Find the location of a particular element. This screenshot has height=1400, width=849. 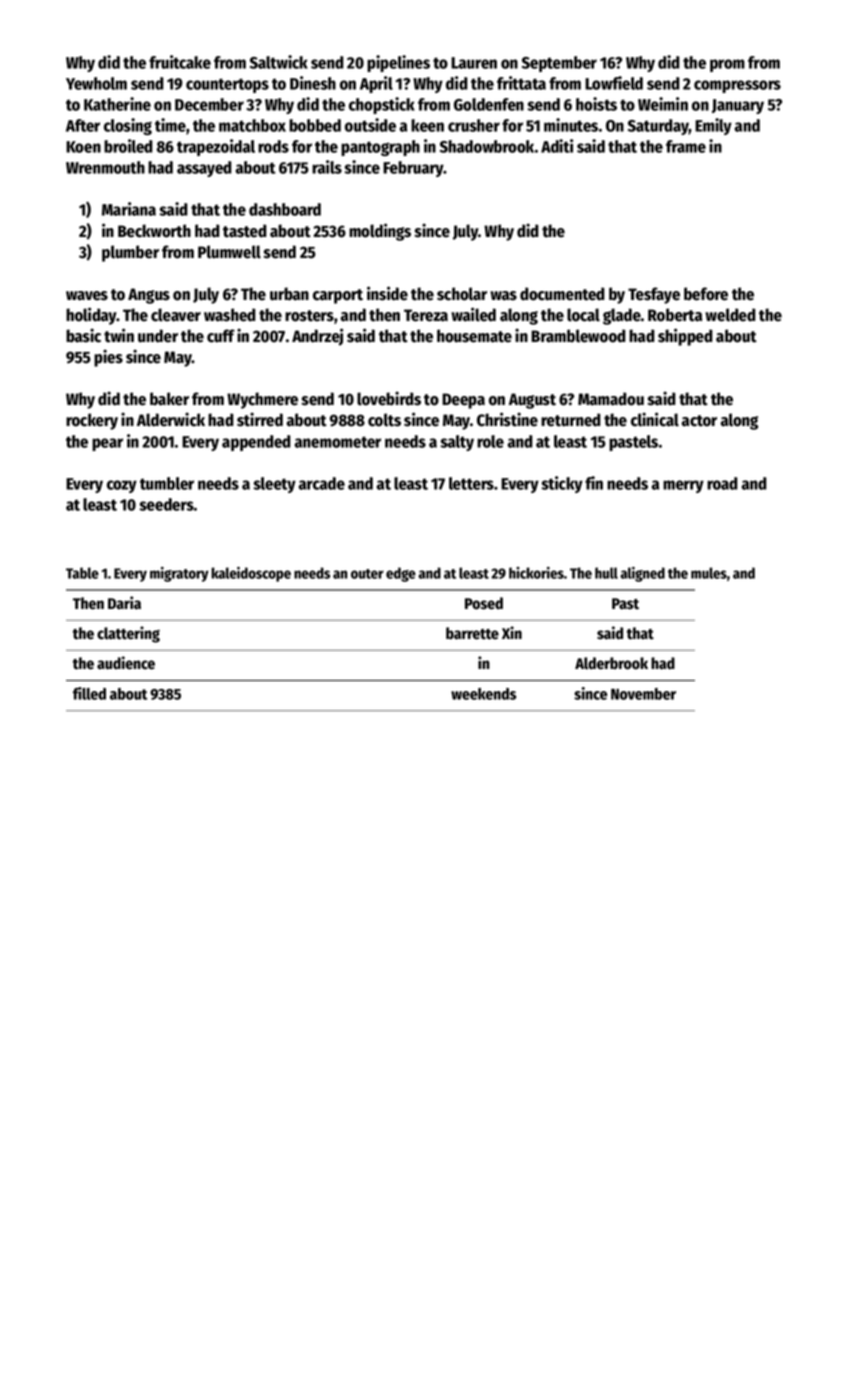

Saturday is located at coordinates (658, 127).
